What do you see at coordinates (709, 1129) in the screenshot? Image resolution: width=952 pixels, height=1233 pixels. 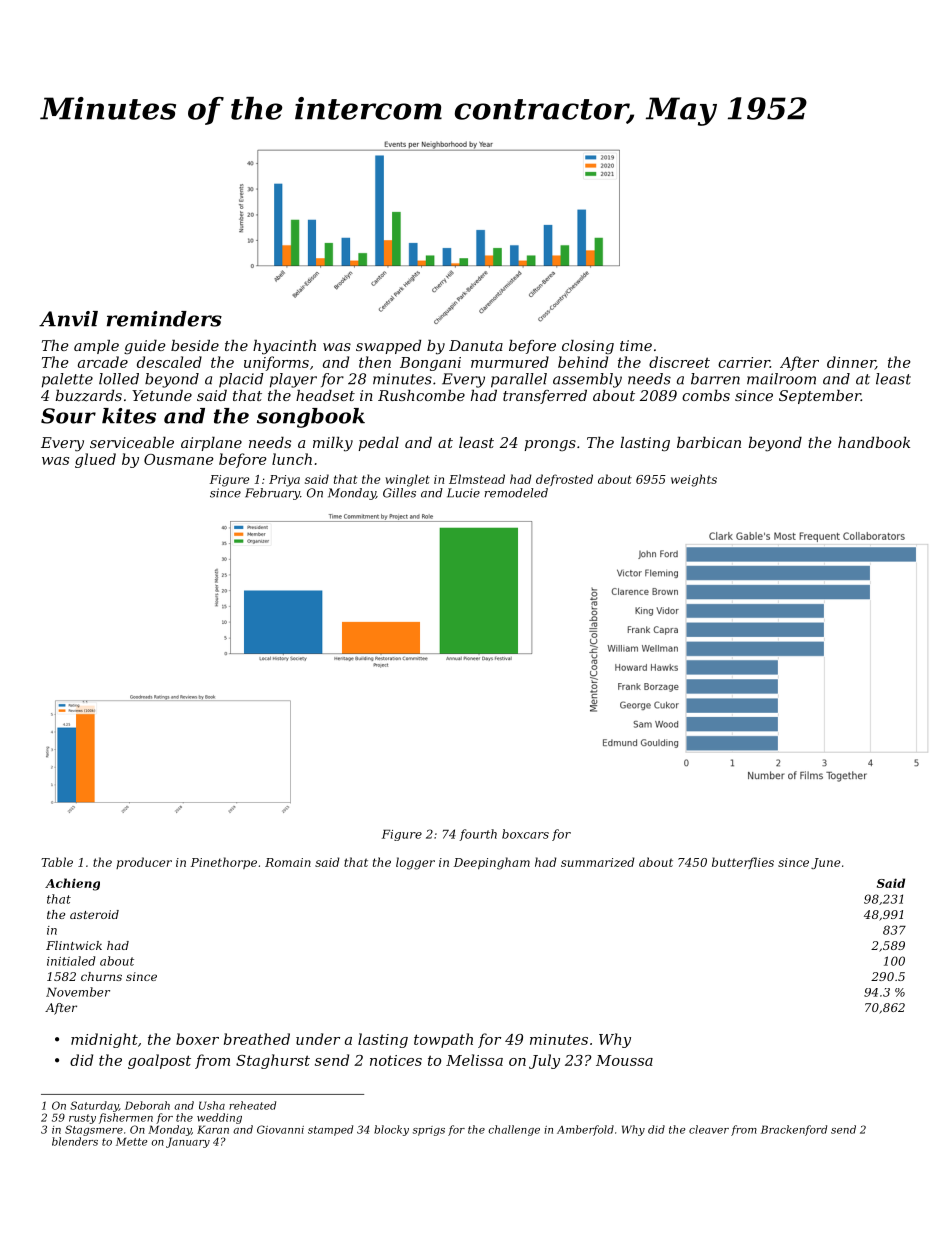 I see `cleaver` at bounding box center [709, 1129].
